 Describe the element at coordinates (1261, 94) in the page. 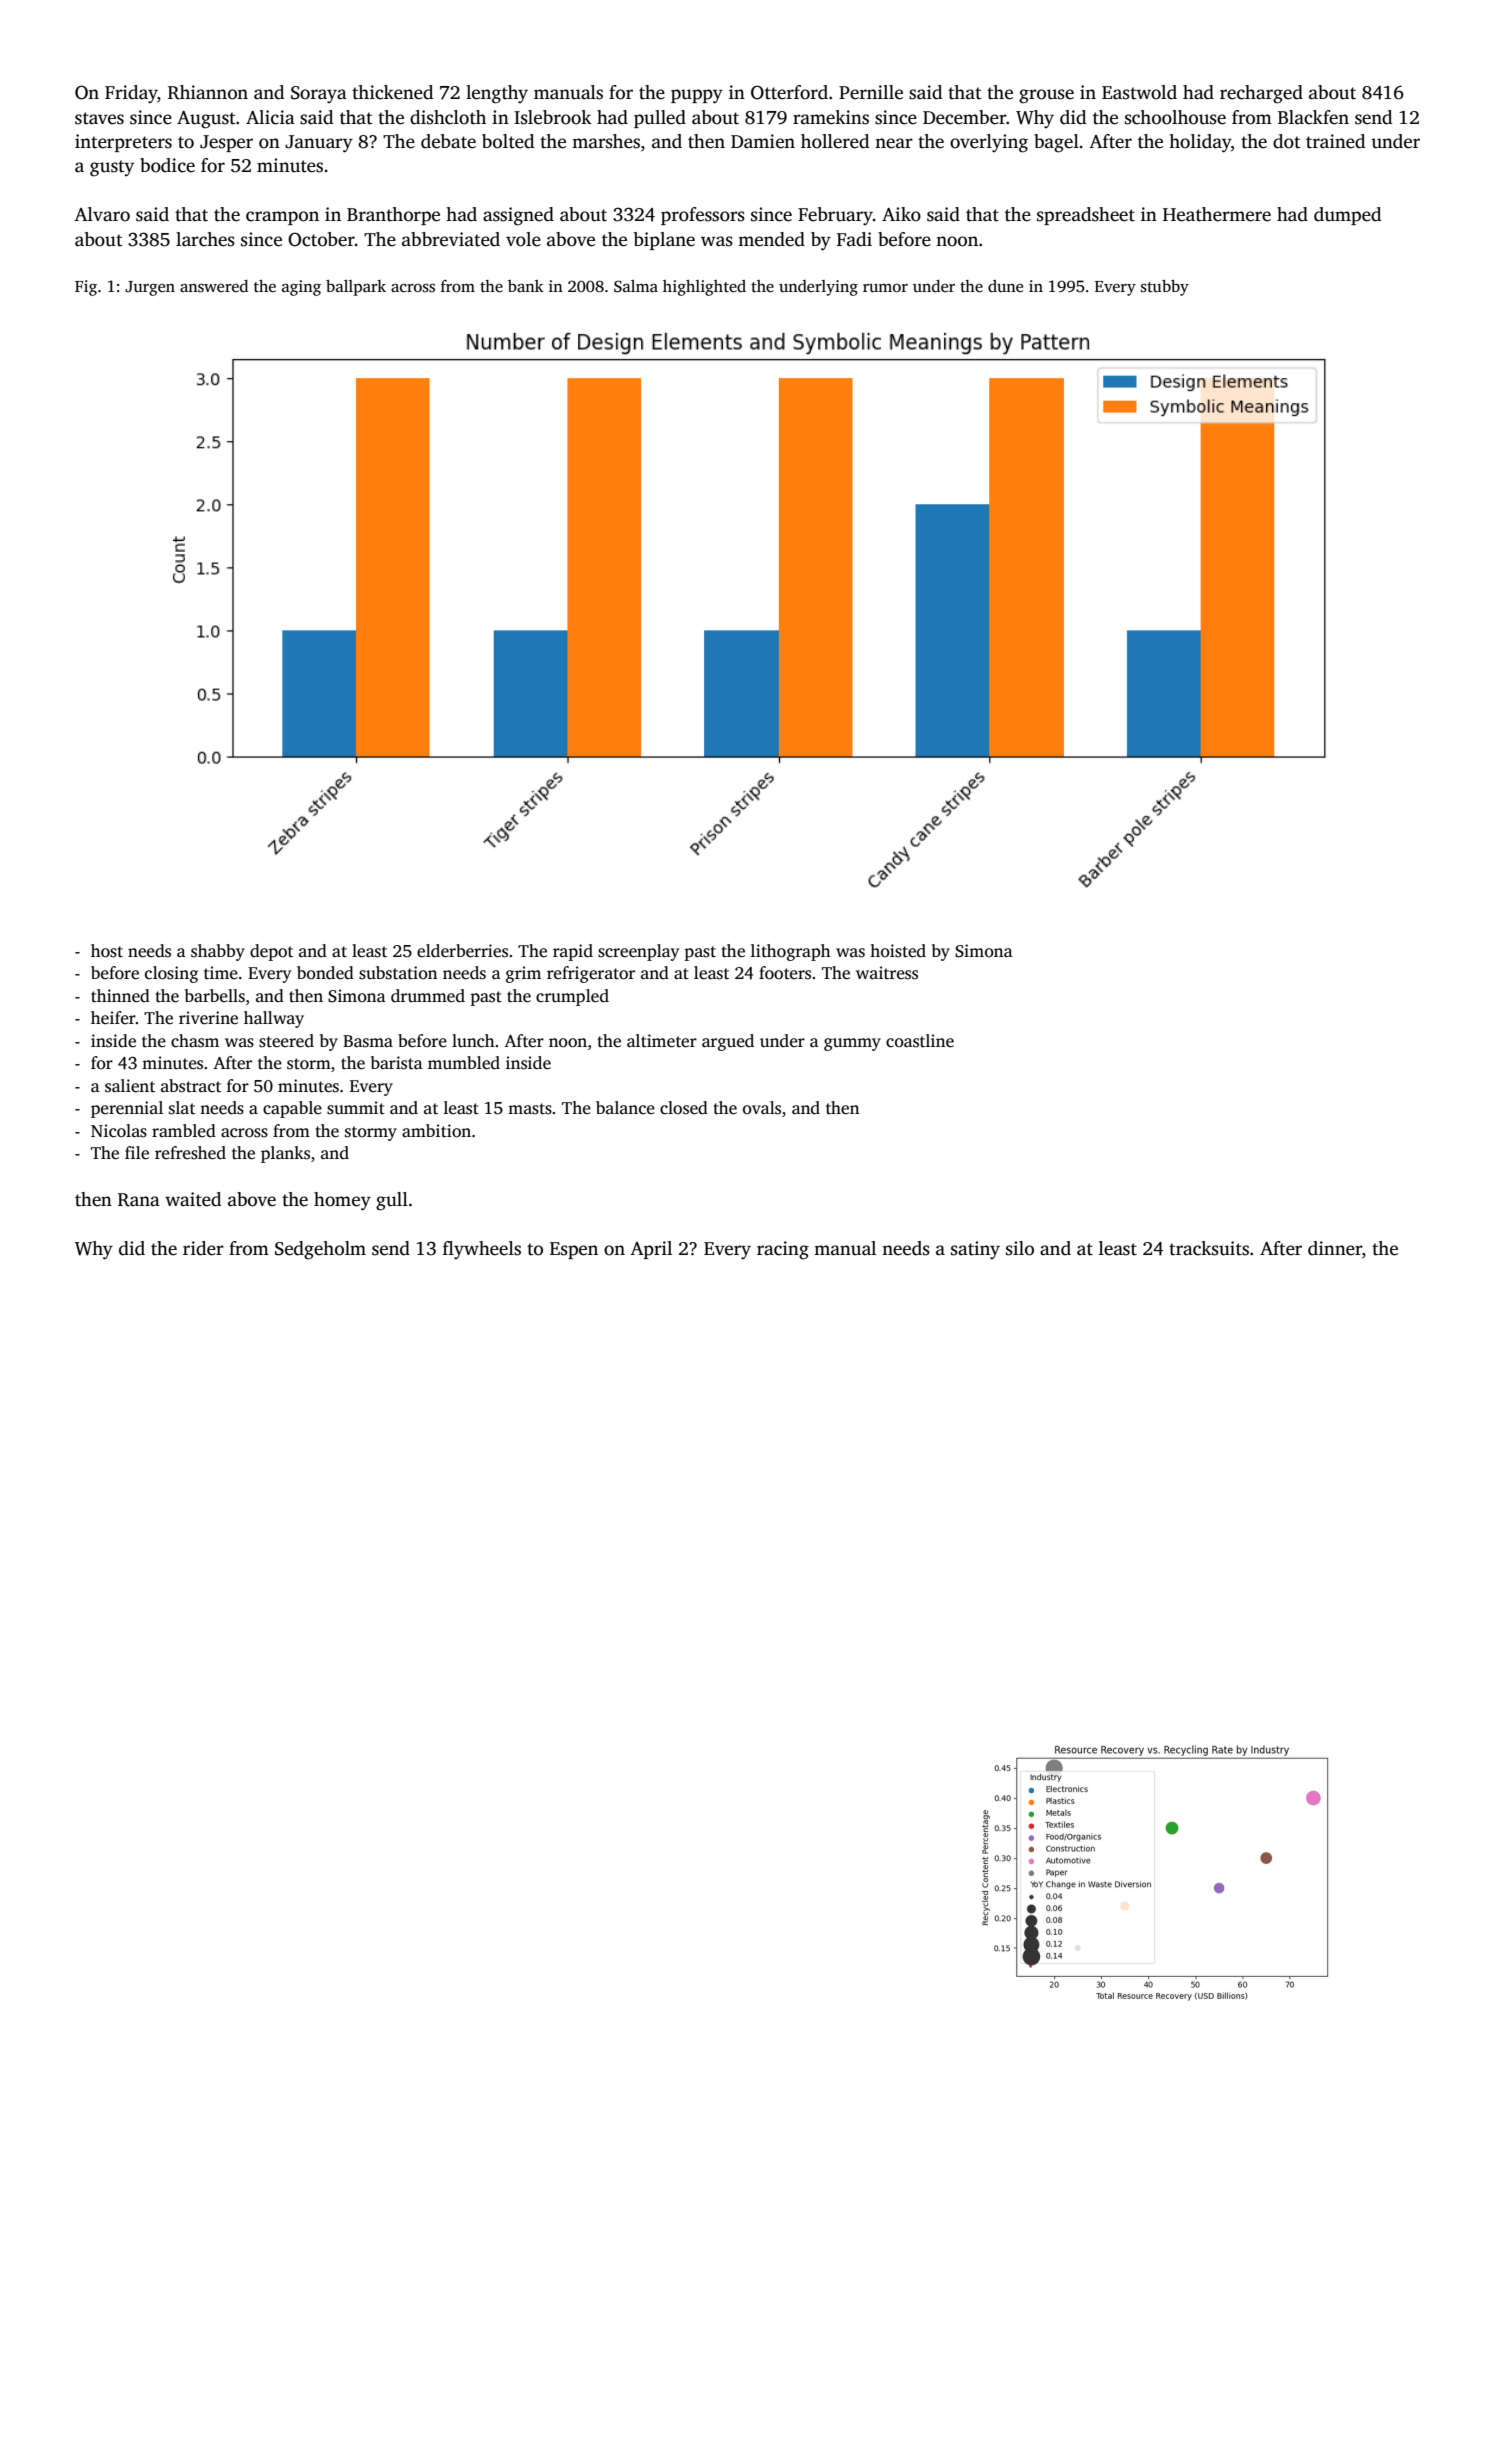

I see `recharged` at that location.
